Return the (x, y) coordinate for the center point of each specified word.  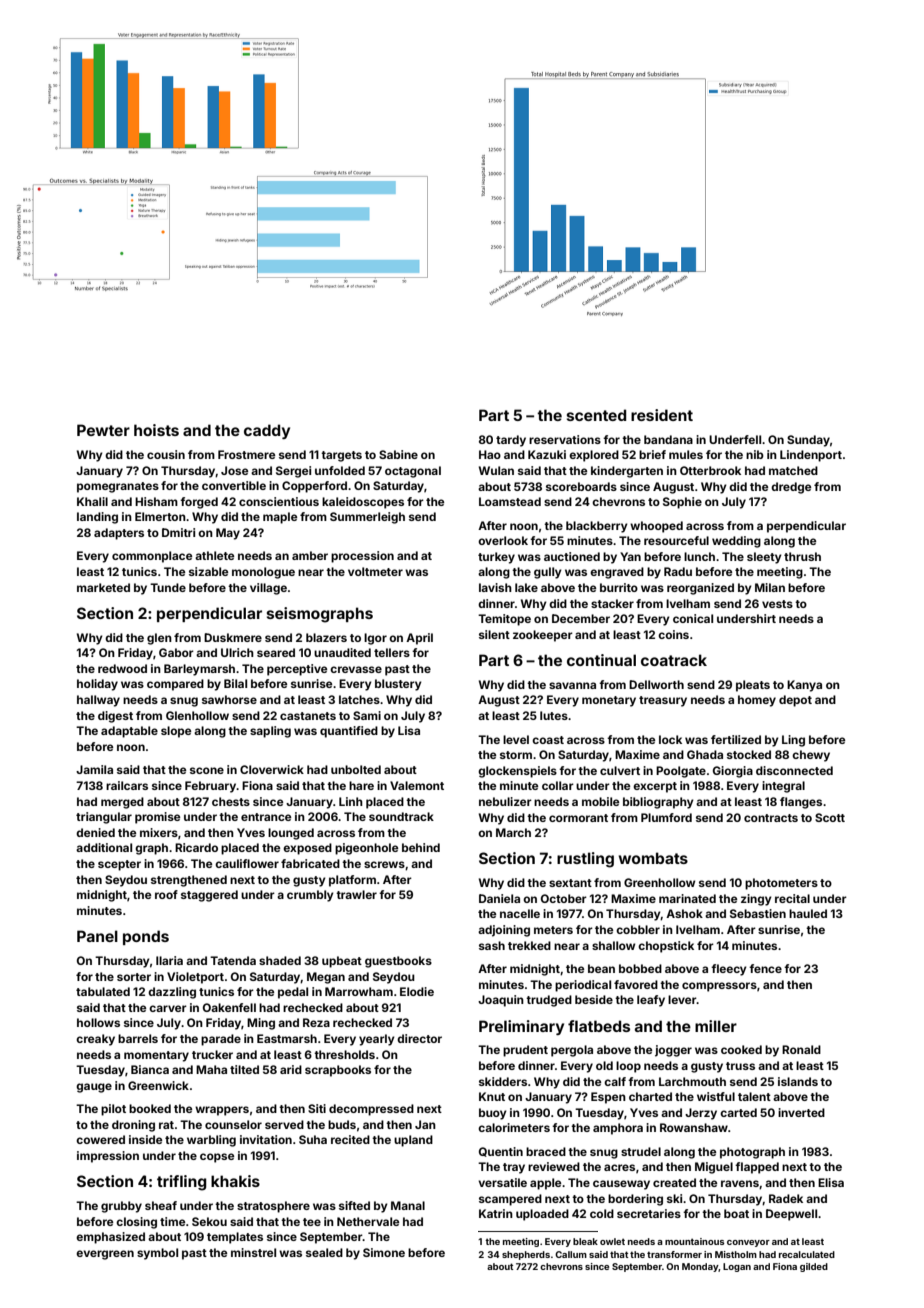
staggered (209, 896)
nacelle (520, 913)
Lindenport (811, 456)
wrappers (222, 1111)
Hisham (156, 501)
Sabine (398, 454)
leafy (651, 1001)
